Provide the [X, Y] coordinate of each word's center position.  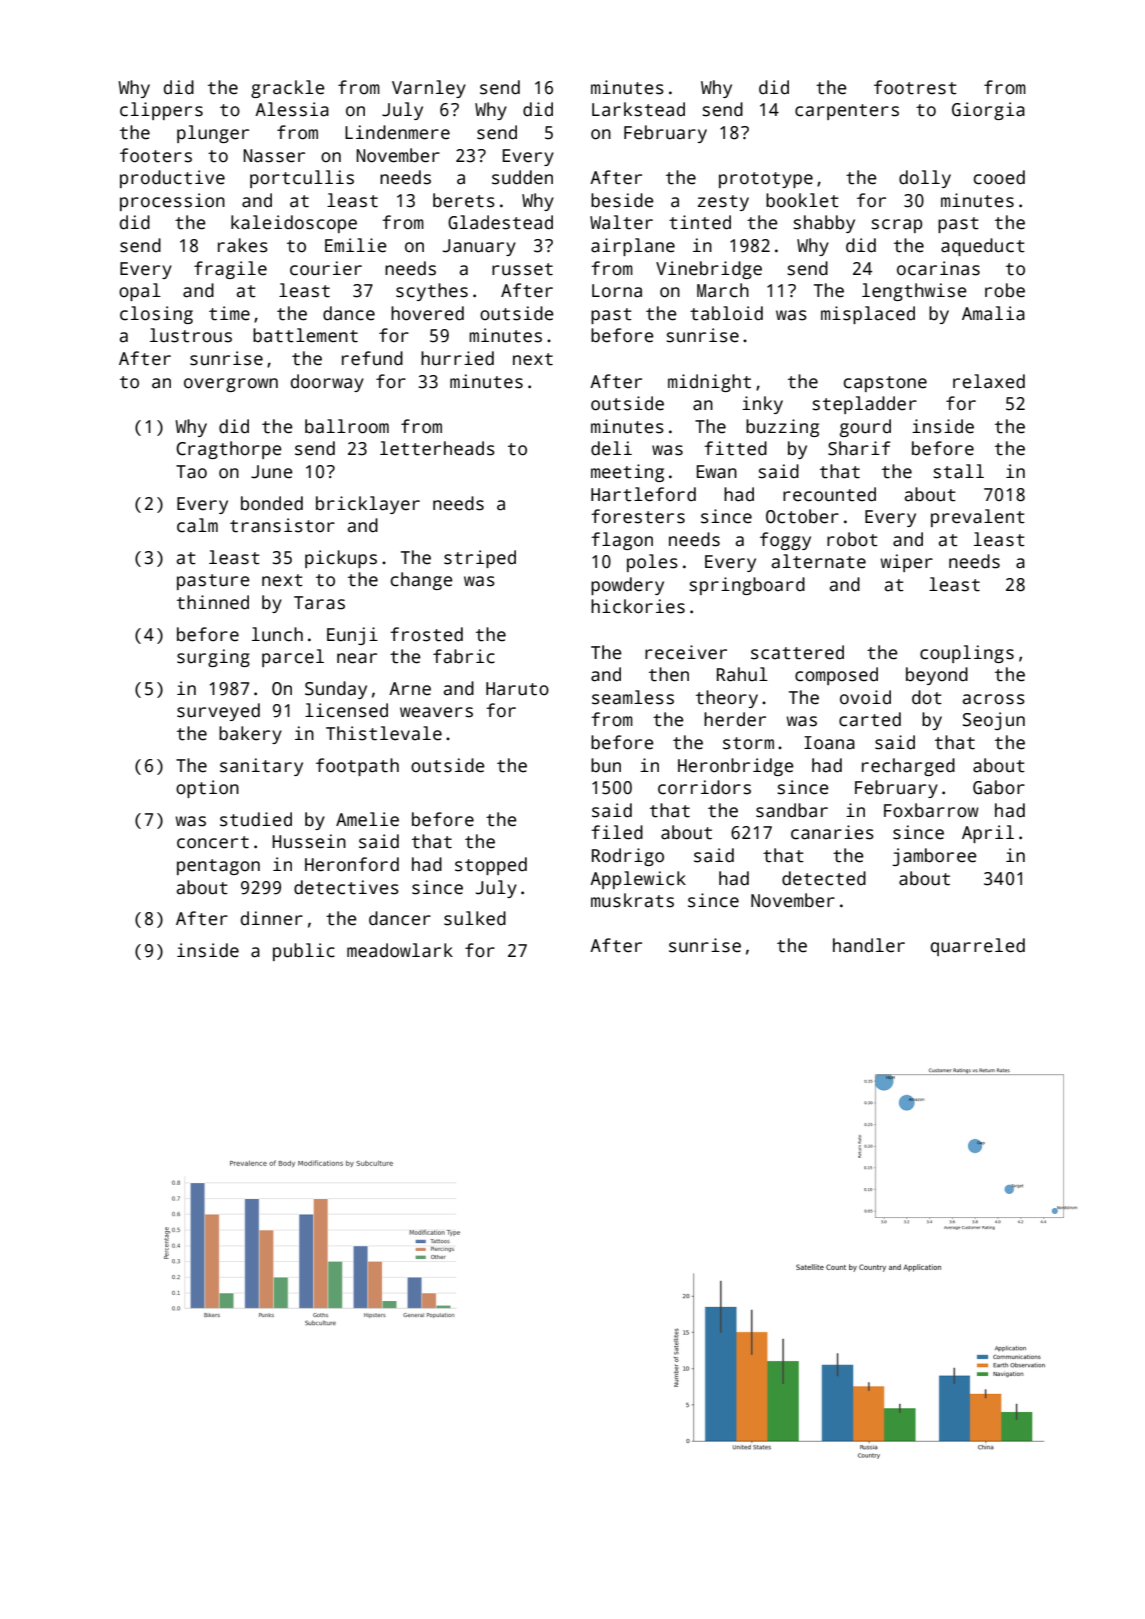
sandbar [792, 810]
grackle [288, 89]
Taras [319, 603]
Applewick [638, 880]
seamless [633, 697]
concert [213, 842]
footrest [915, 87]
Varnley [429, 89]
